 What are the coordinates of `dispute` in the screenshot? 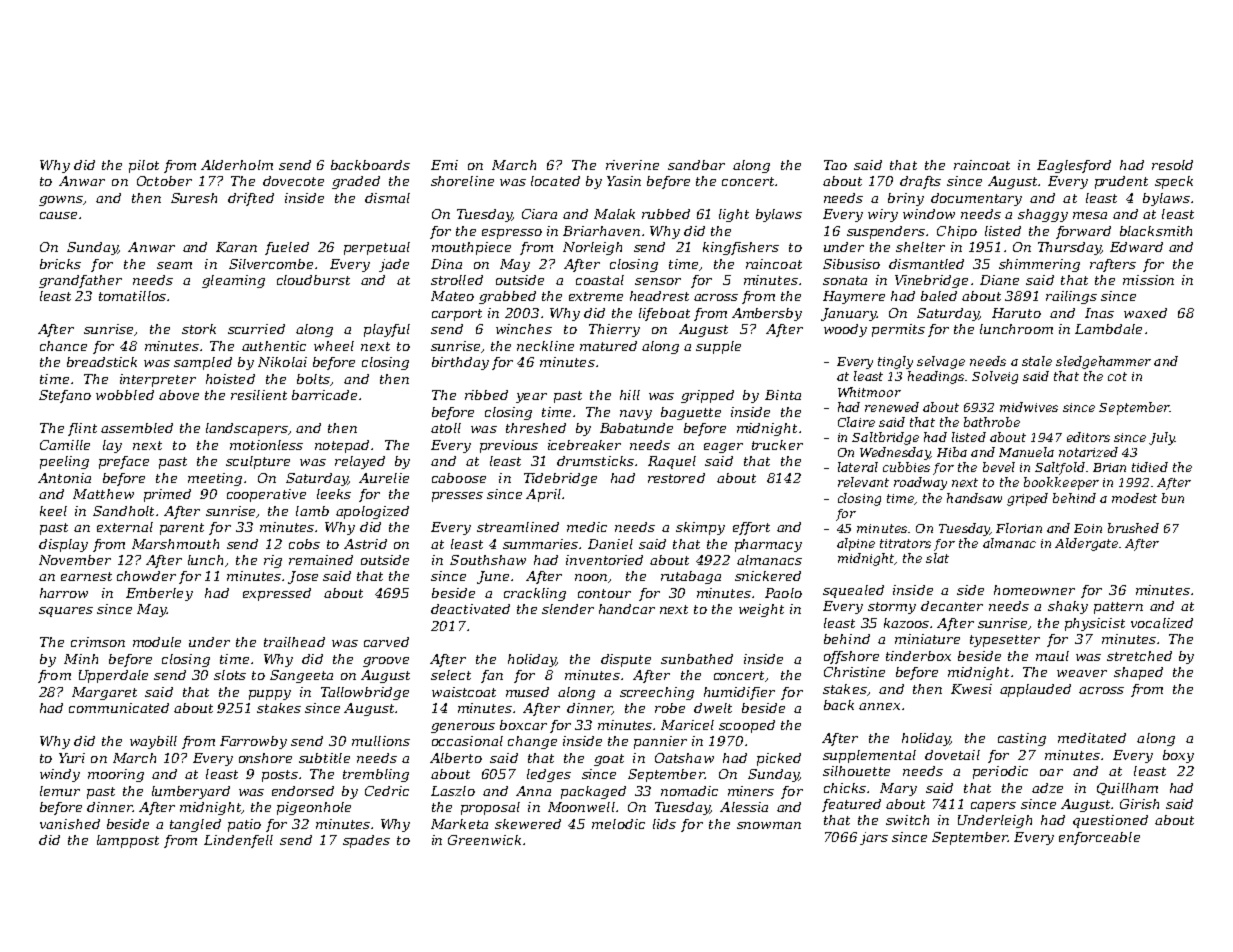 It's located at (626, 660).
